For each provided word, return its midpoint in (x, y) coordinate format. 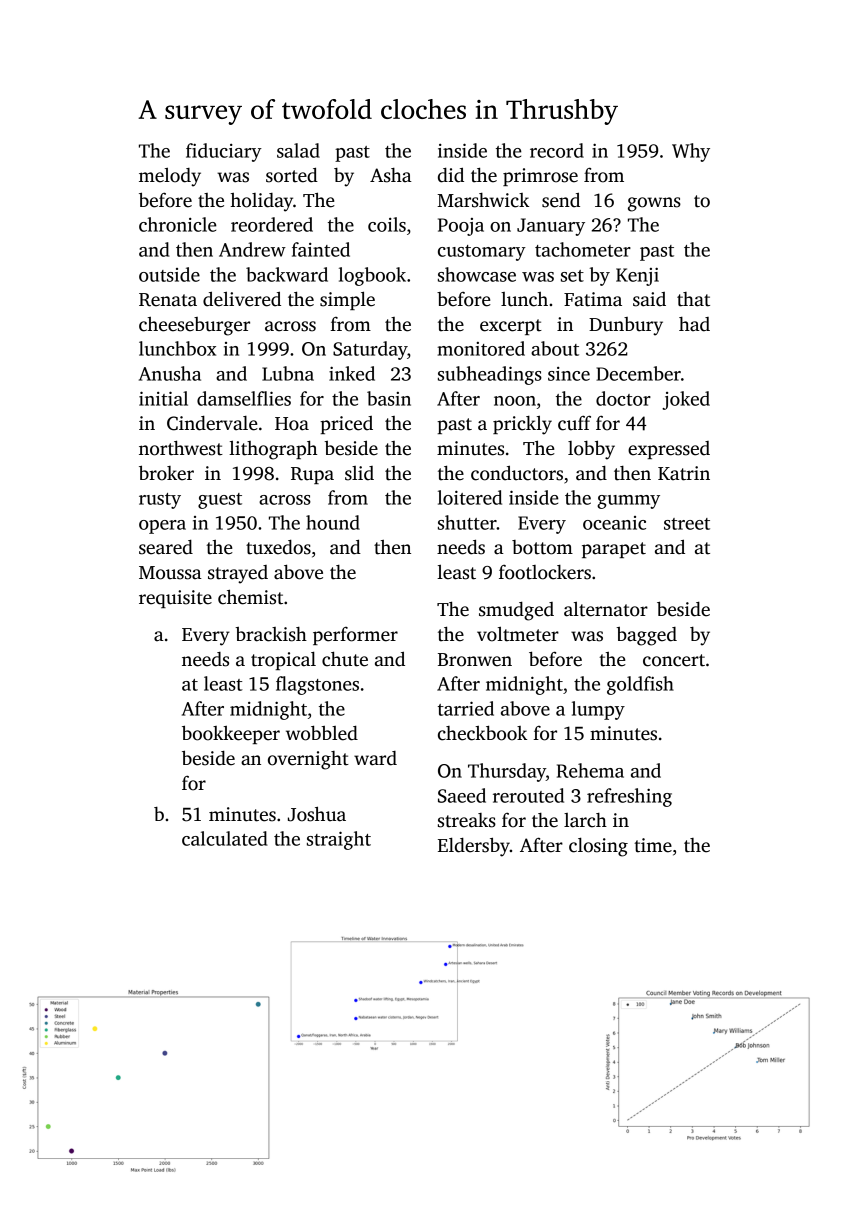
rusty (160, 501)
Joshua (317, 814)
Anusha (170, 373)
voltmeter (518, 634)
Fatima (593, 299)
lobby (591, 450)
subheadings (490, 375)
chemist (250, 597)
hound (333, 522)
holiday (262, 202)
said (649, 299)
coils (387, 224)
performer (355, 636)
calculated (225, 838)
